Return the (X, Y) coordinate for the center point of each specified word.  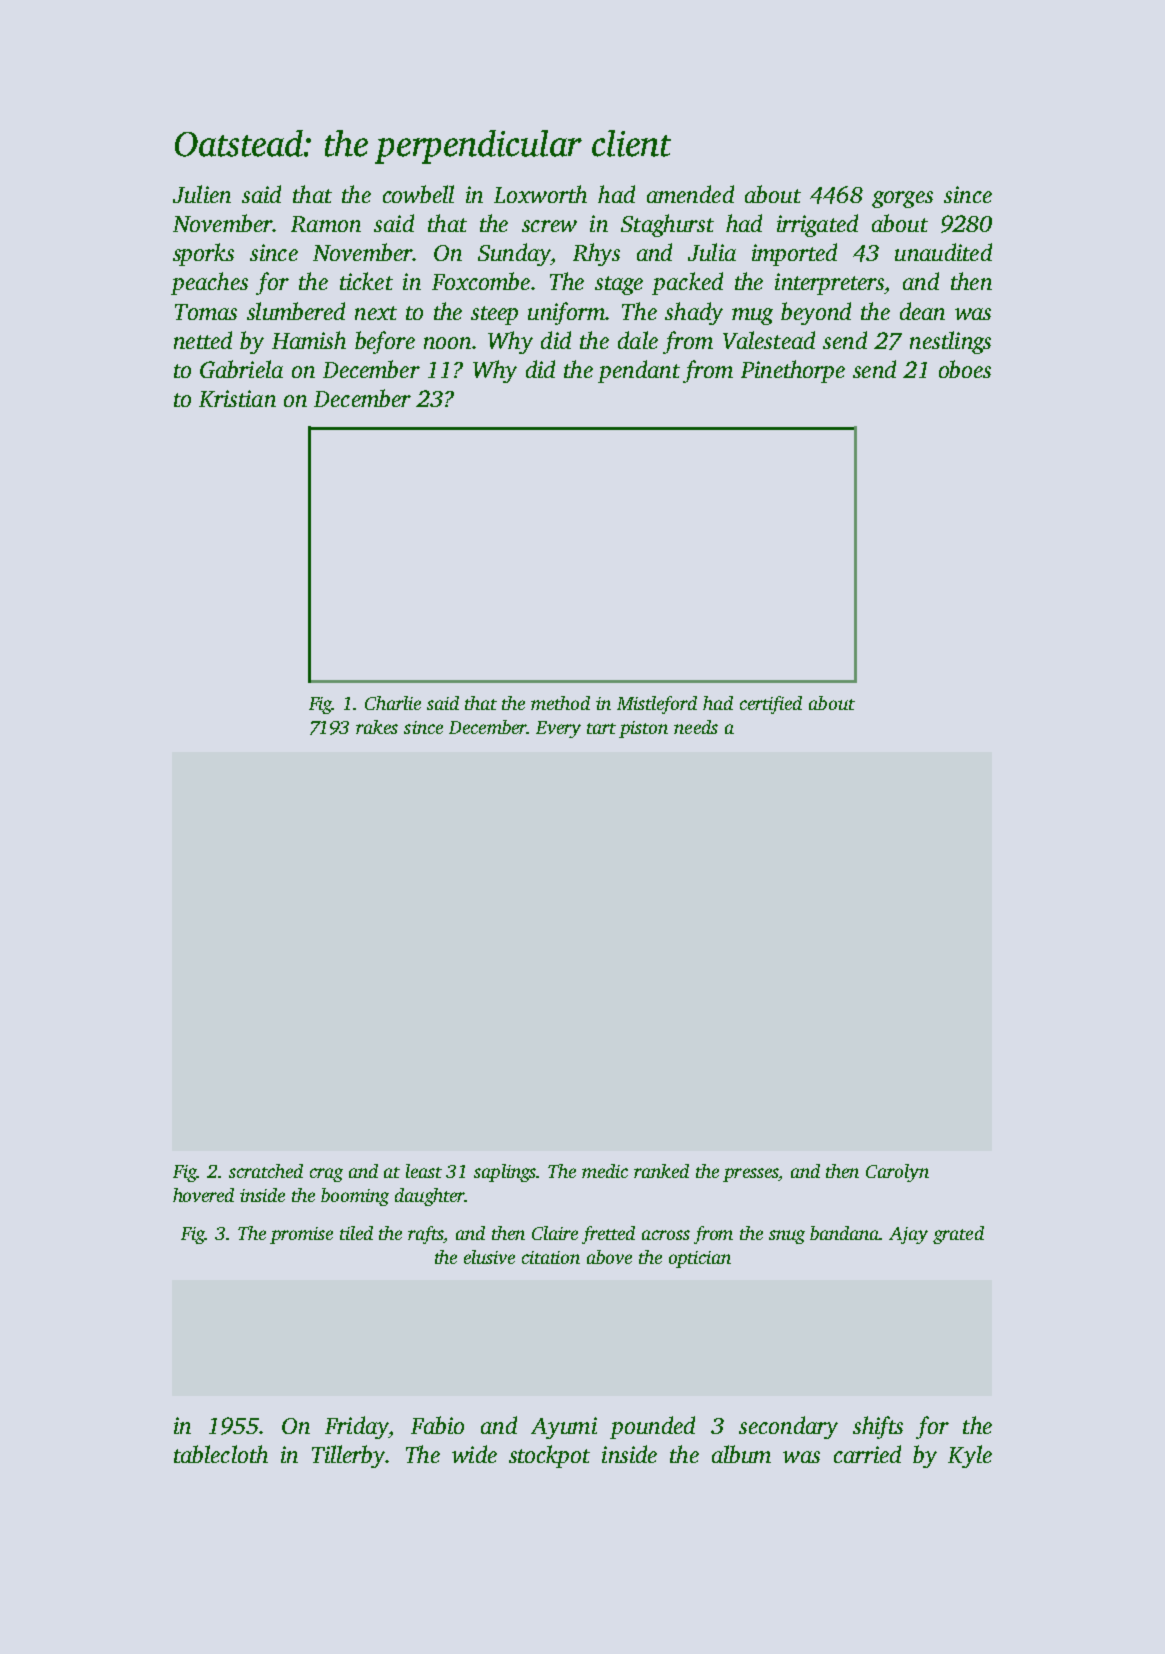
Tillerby (349, 1456)
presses (751, 1175)
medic (605, 1171)
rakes (377, 727)
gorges (902, 199)
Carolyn (897, 1173)
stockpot (549, 1456)
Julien (202, 194)
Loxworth (540, 194)
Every (558, 729)
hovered (203, 1195)
